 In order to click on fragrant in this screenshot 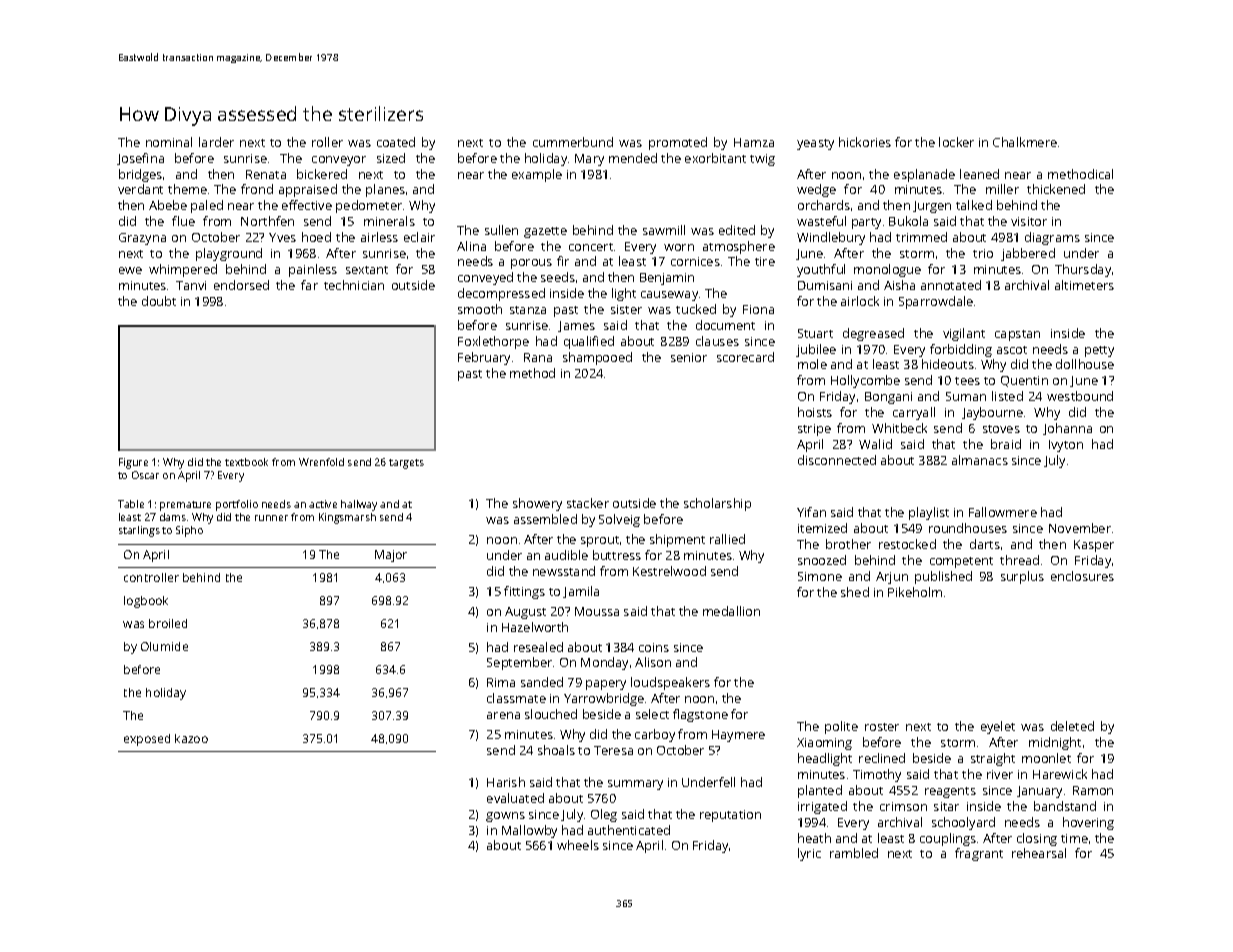, I will do `click(979, 854)`.
